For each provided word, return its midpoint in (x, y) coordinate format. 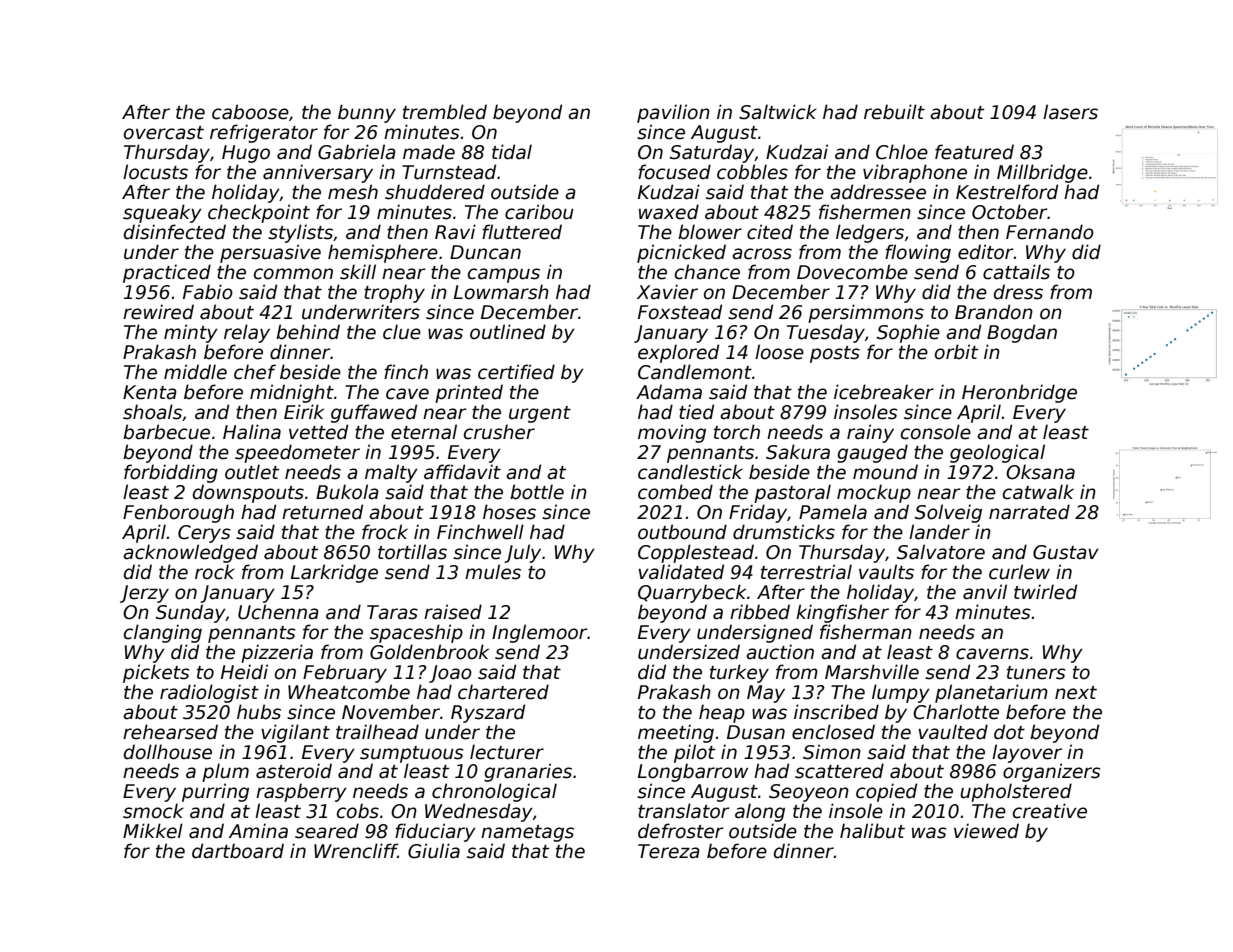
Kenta (150, 392)
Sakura (798, 452)
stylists (300, 233)
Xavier (667, 292)
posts (835, 354)
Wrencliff (356, 851)
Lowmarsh (501, 292)
